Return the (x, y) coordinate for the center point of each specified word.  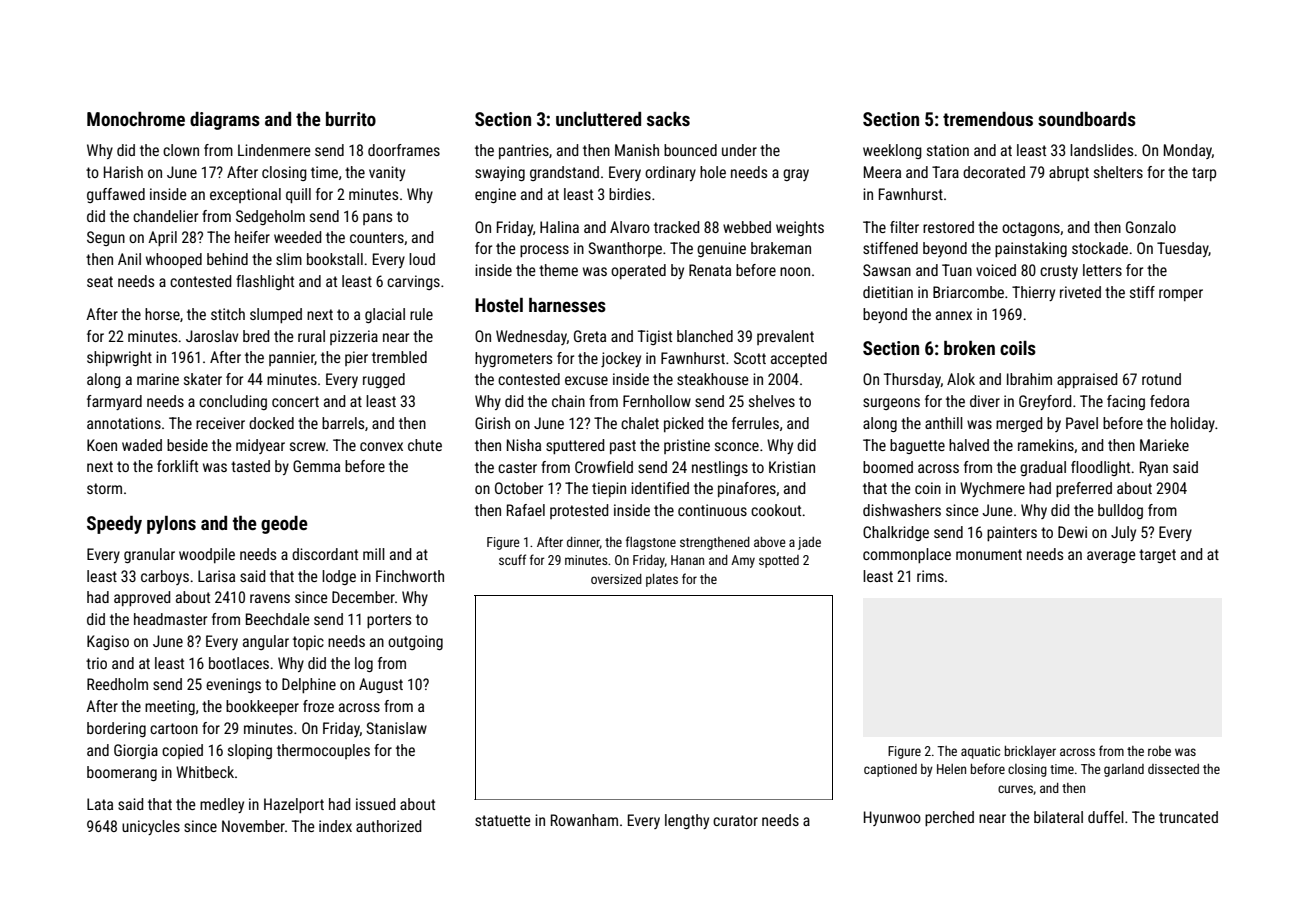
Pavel (1082, 423)
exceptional (245, 195)
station (948, 150)
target (1157, 556)
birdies (630, 194)
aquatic (980, 752)
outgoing (415, 642)
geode (284, 525)
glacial (385, 315)
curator (735, 820)
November (253, 826)
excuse (586, 380)
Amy (743, 561)
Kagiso (108, 642)
